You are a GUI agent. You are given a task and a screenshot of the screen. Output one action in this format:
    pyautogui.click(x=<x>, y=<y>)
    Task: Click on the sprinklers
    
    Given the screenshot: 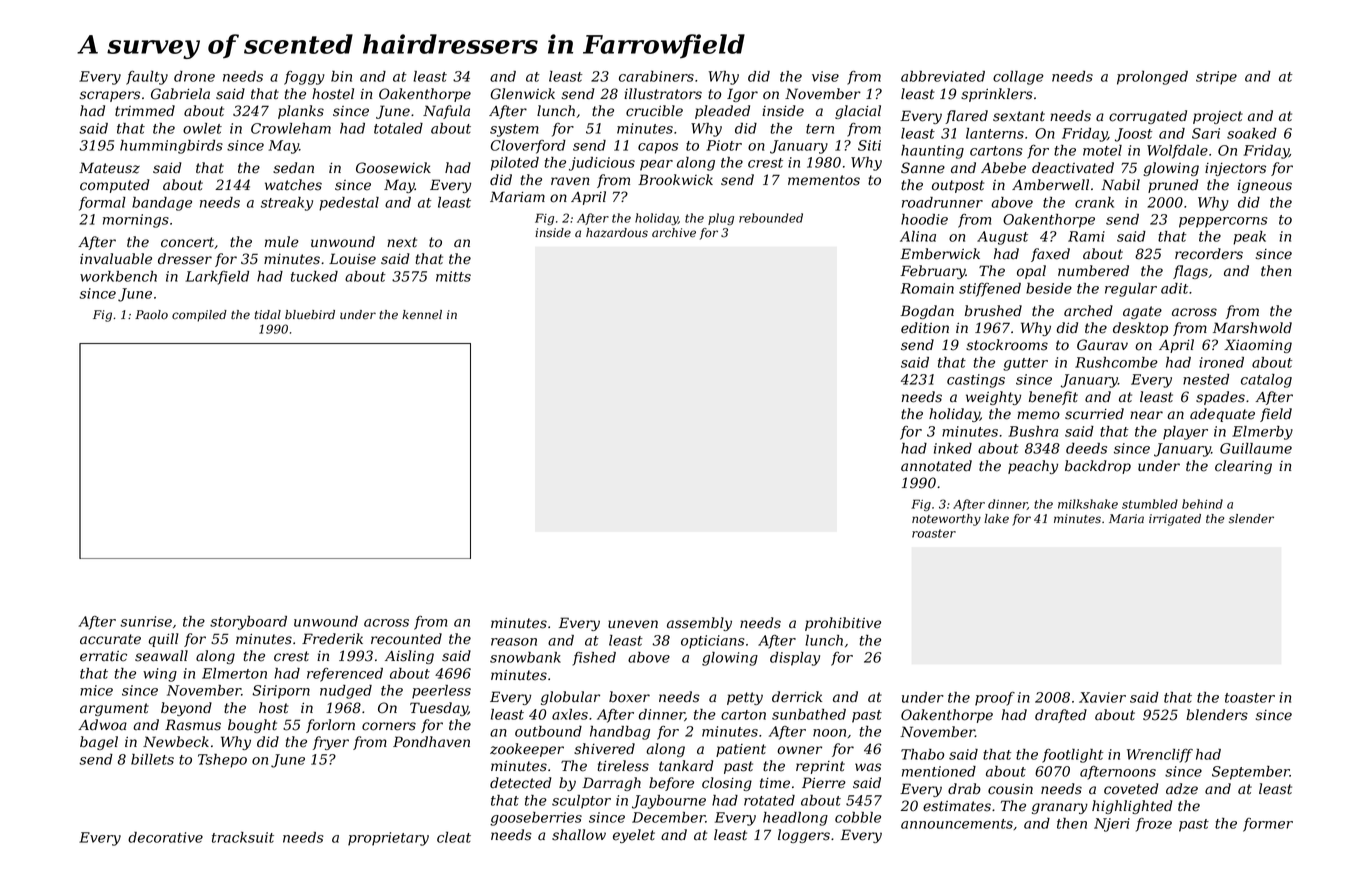 What is the action you would take?
    pyautogui.click(x=997, y=95)
